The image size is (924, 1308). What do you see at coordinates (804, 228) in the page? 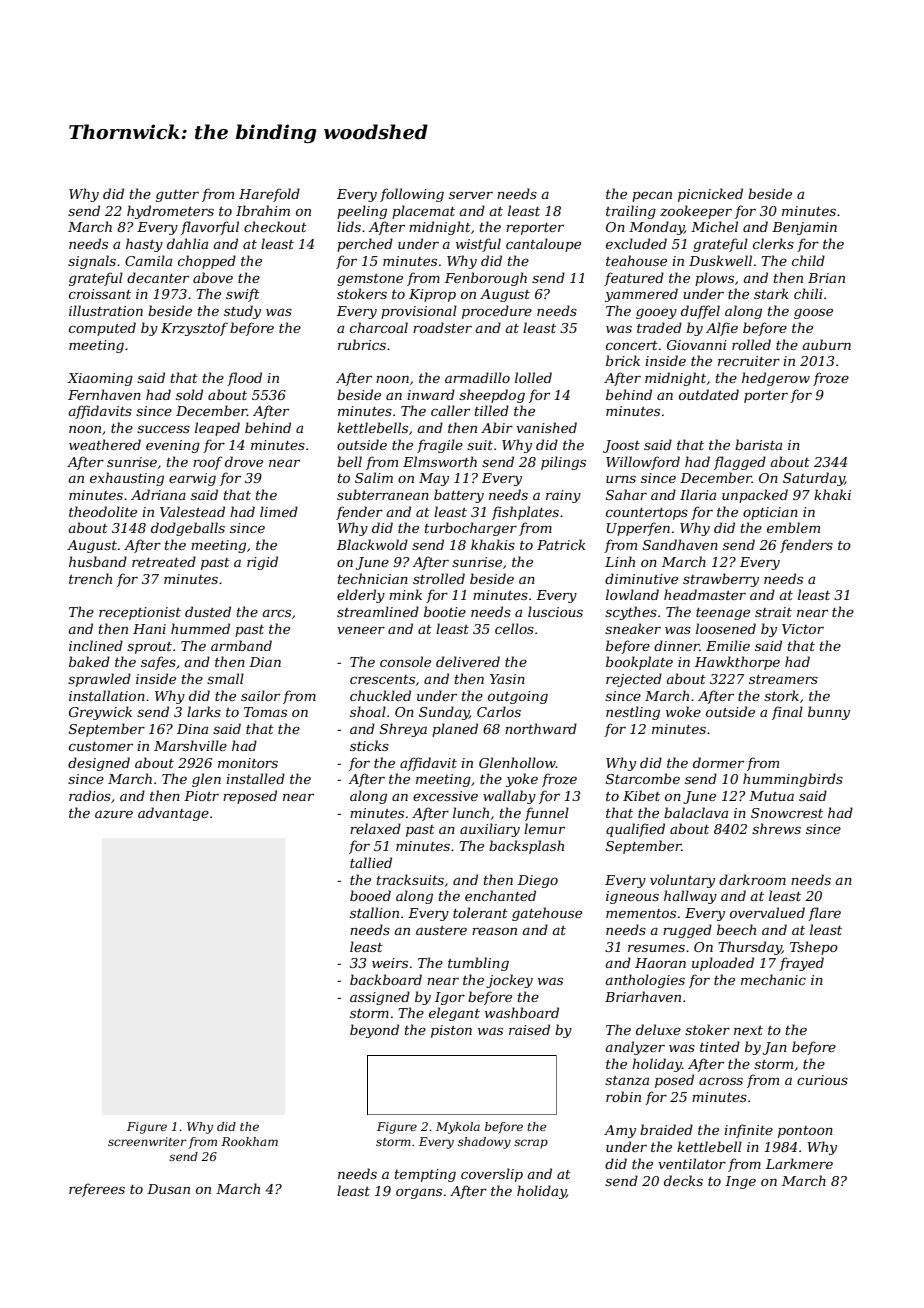
I see `Benjamin` at bounding box center [804, 228].
